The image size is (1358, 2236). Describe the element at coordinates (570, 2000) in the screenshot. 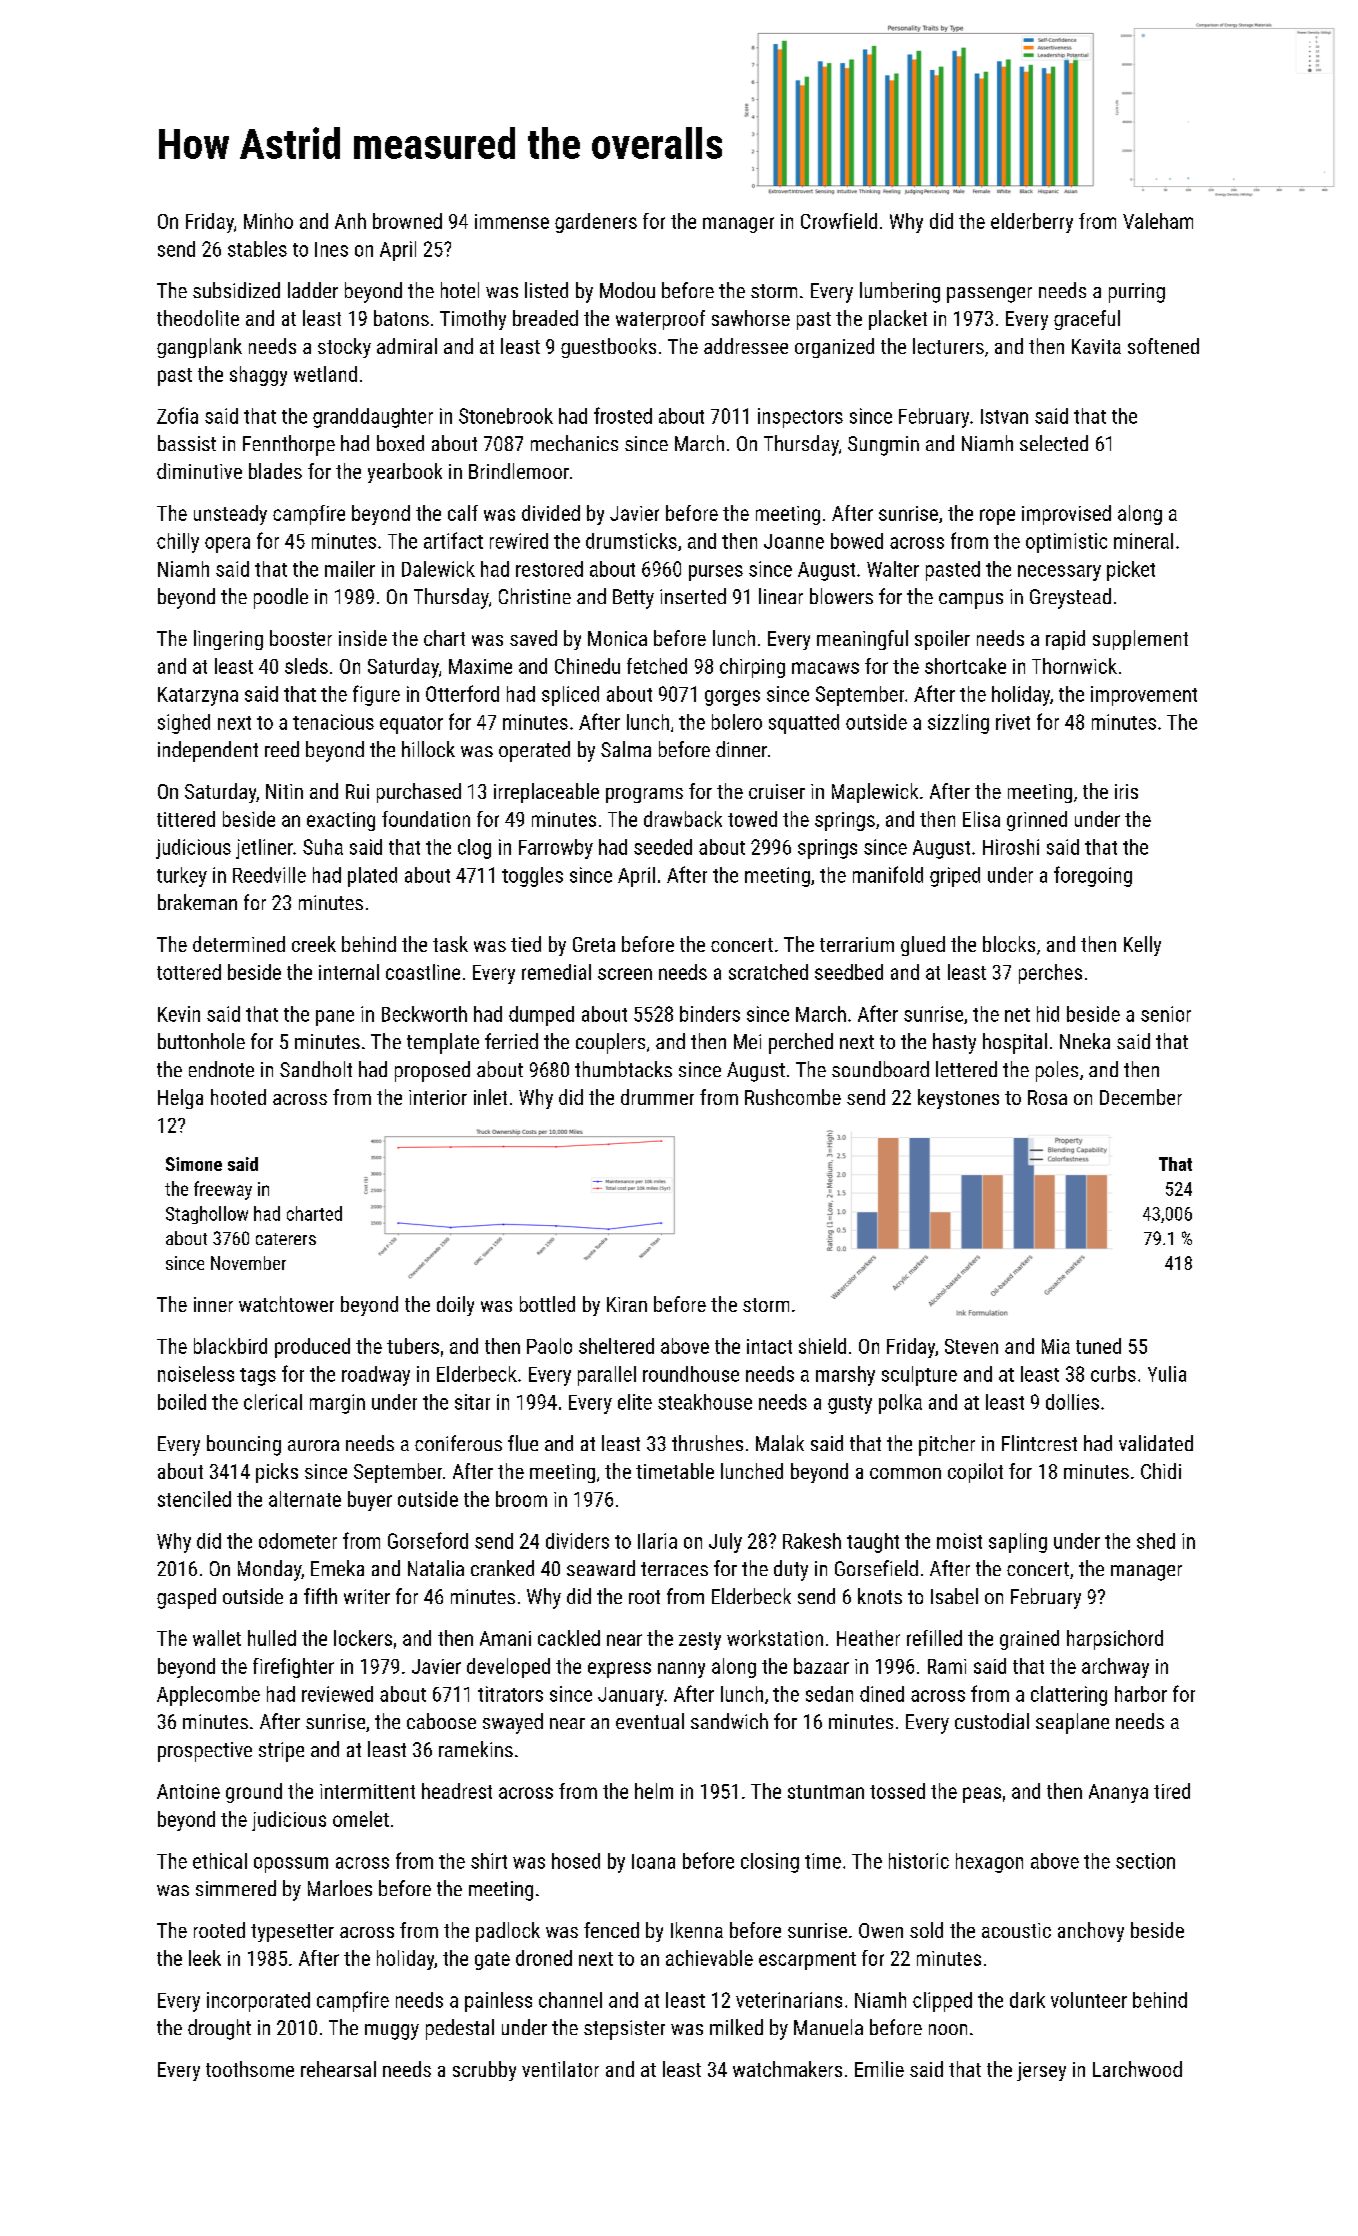

I see `channel` at that location.
